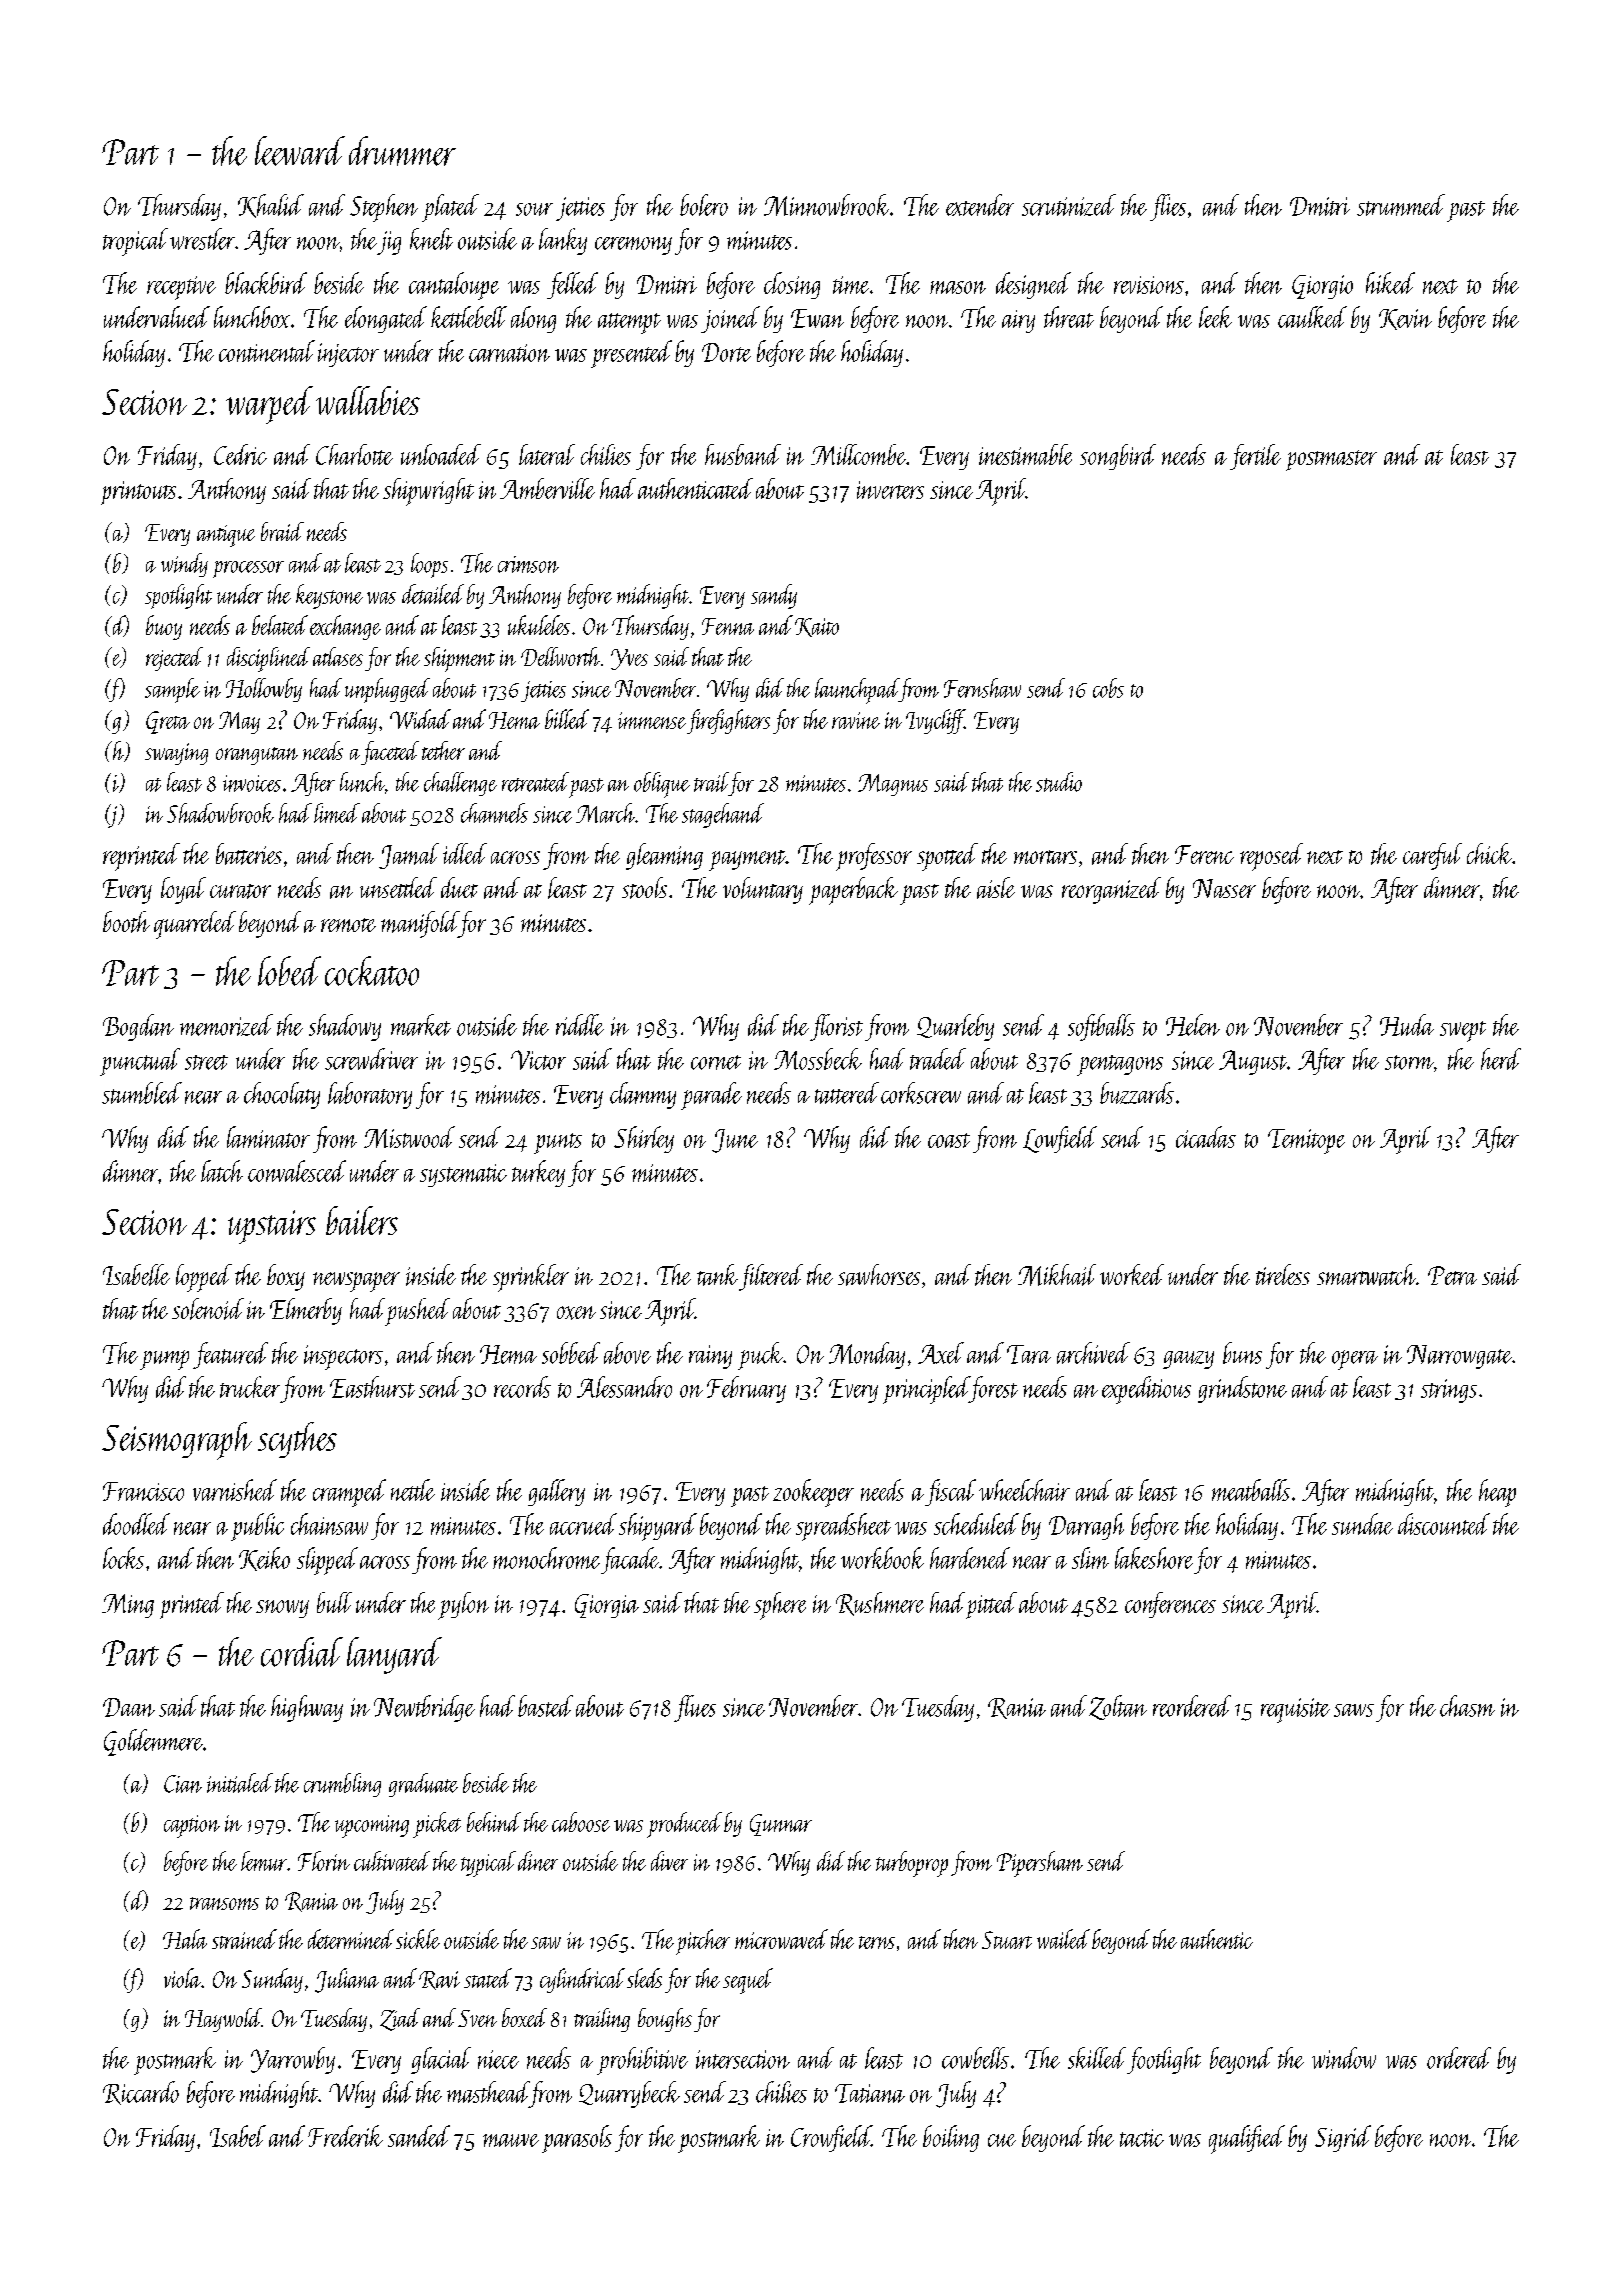 The height and width of the screenshot is (2292, 1620). Describe the element at coordinates (368, 400) in the screenshot. I see `wallabies` at that location.
